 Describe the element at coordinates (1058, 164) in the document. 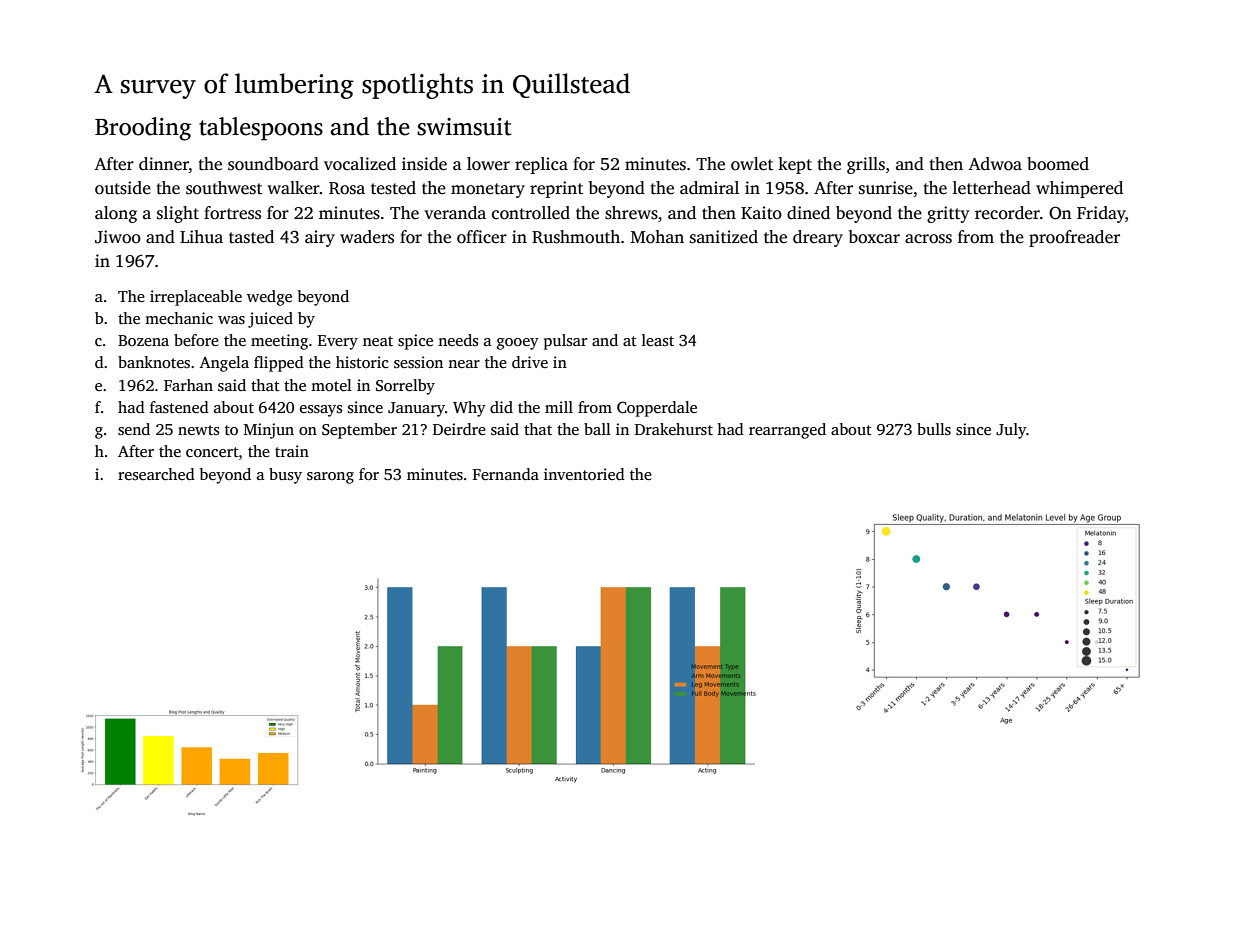

I see `boomed` at that location.
